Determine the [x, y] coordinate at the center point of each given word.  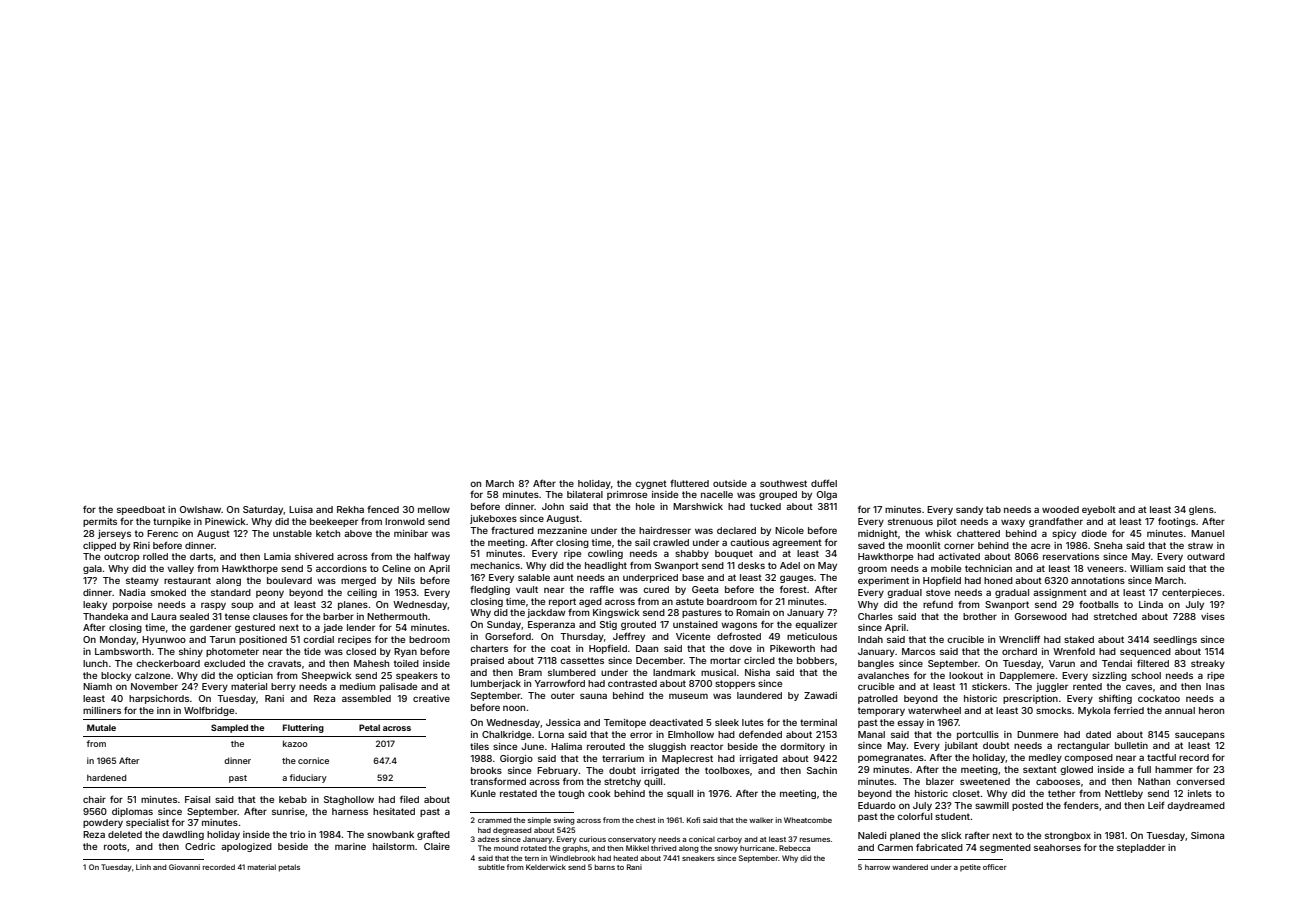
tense [237, 616]
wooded [1060, 509]
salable [534, 577]
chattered [978, 533]
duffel [824, 483]
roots [115, 846]
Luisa [301, 509]
